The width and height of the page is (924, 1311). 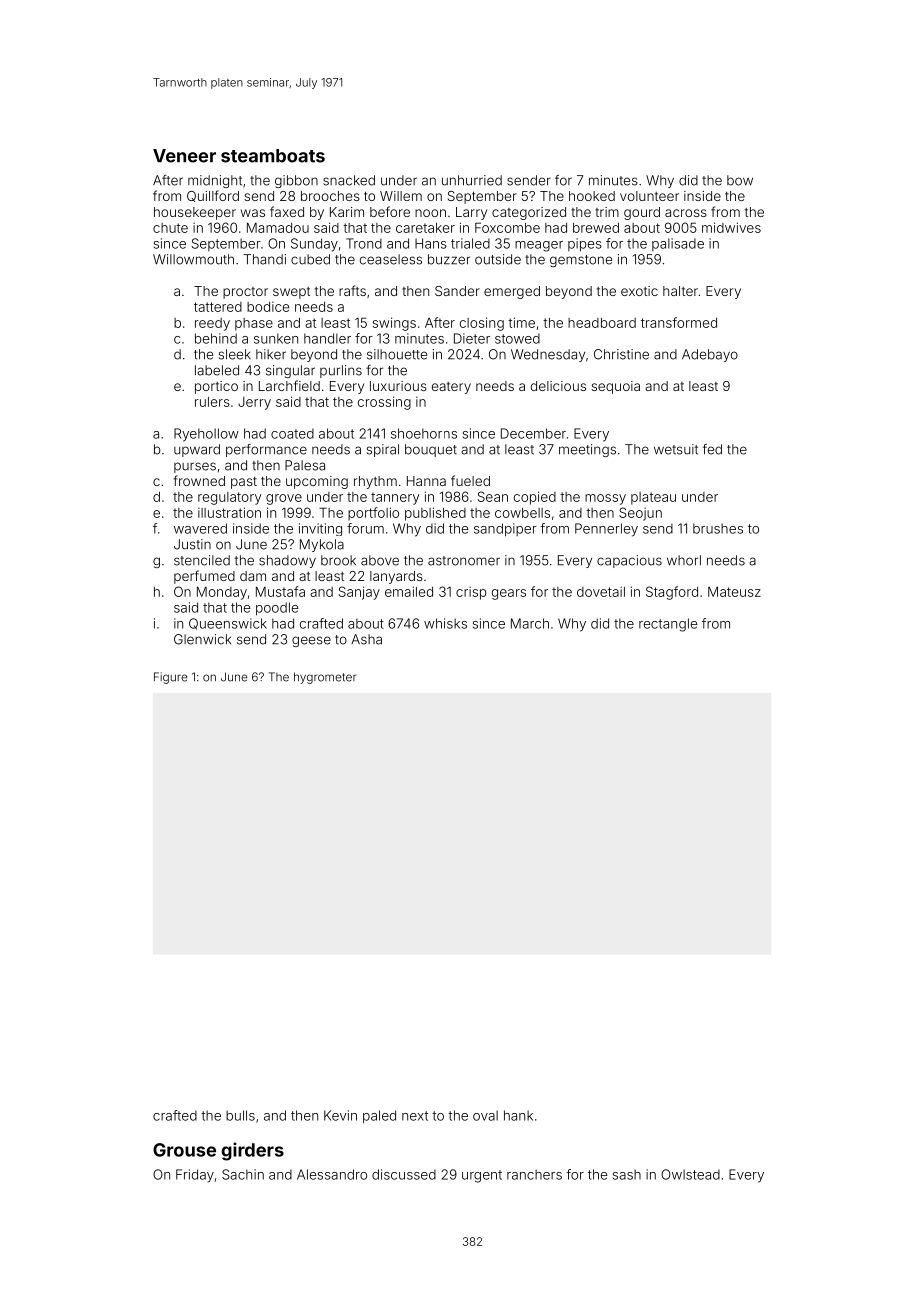 What do you see at coordinates (690, 1174) in the page?
I see `Owlstead` at bounding box center [690, 1174].
